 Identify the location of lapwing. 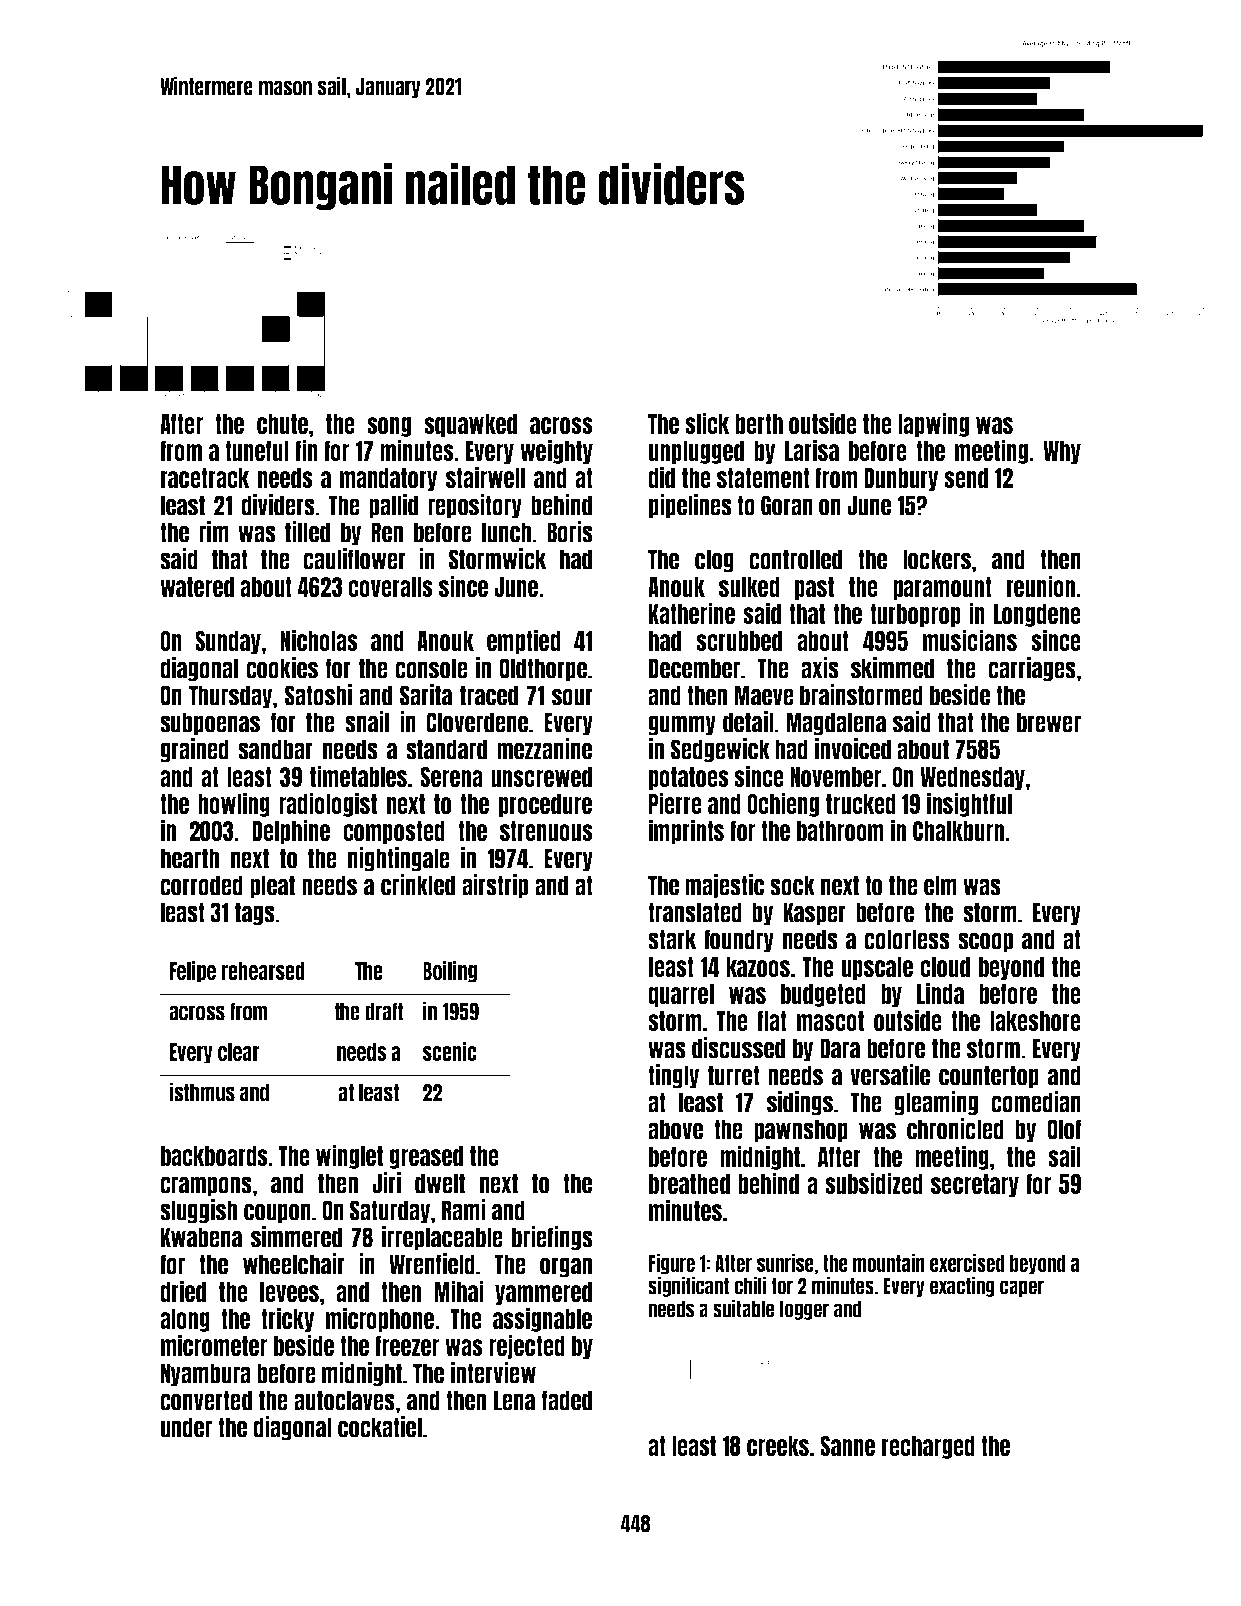
(933, 424).
